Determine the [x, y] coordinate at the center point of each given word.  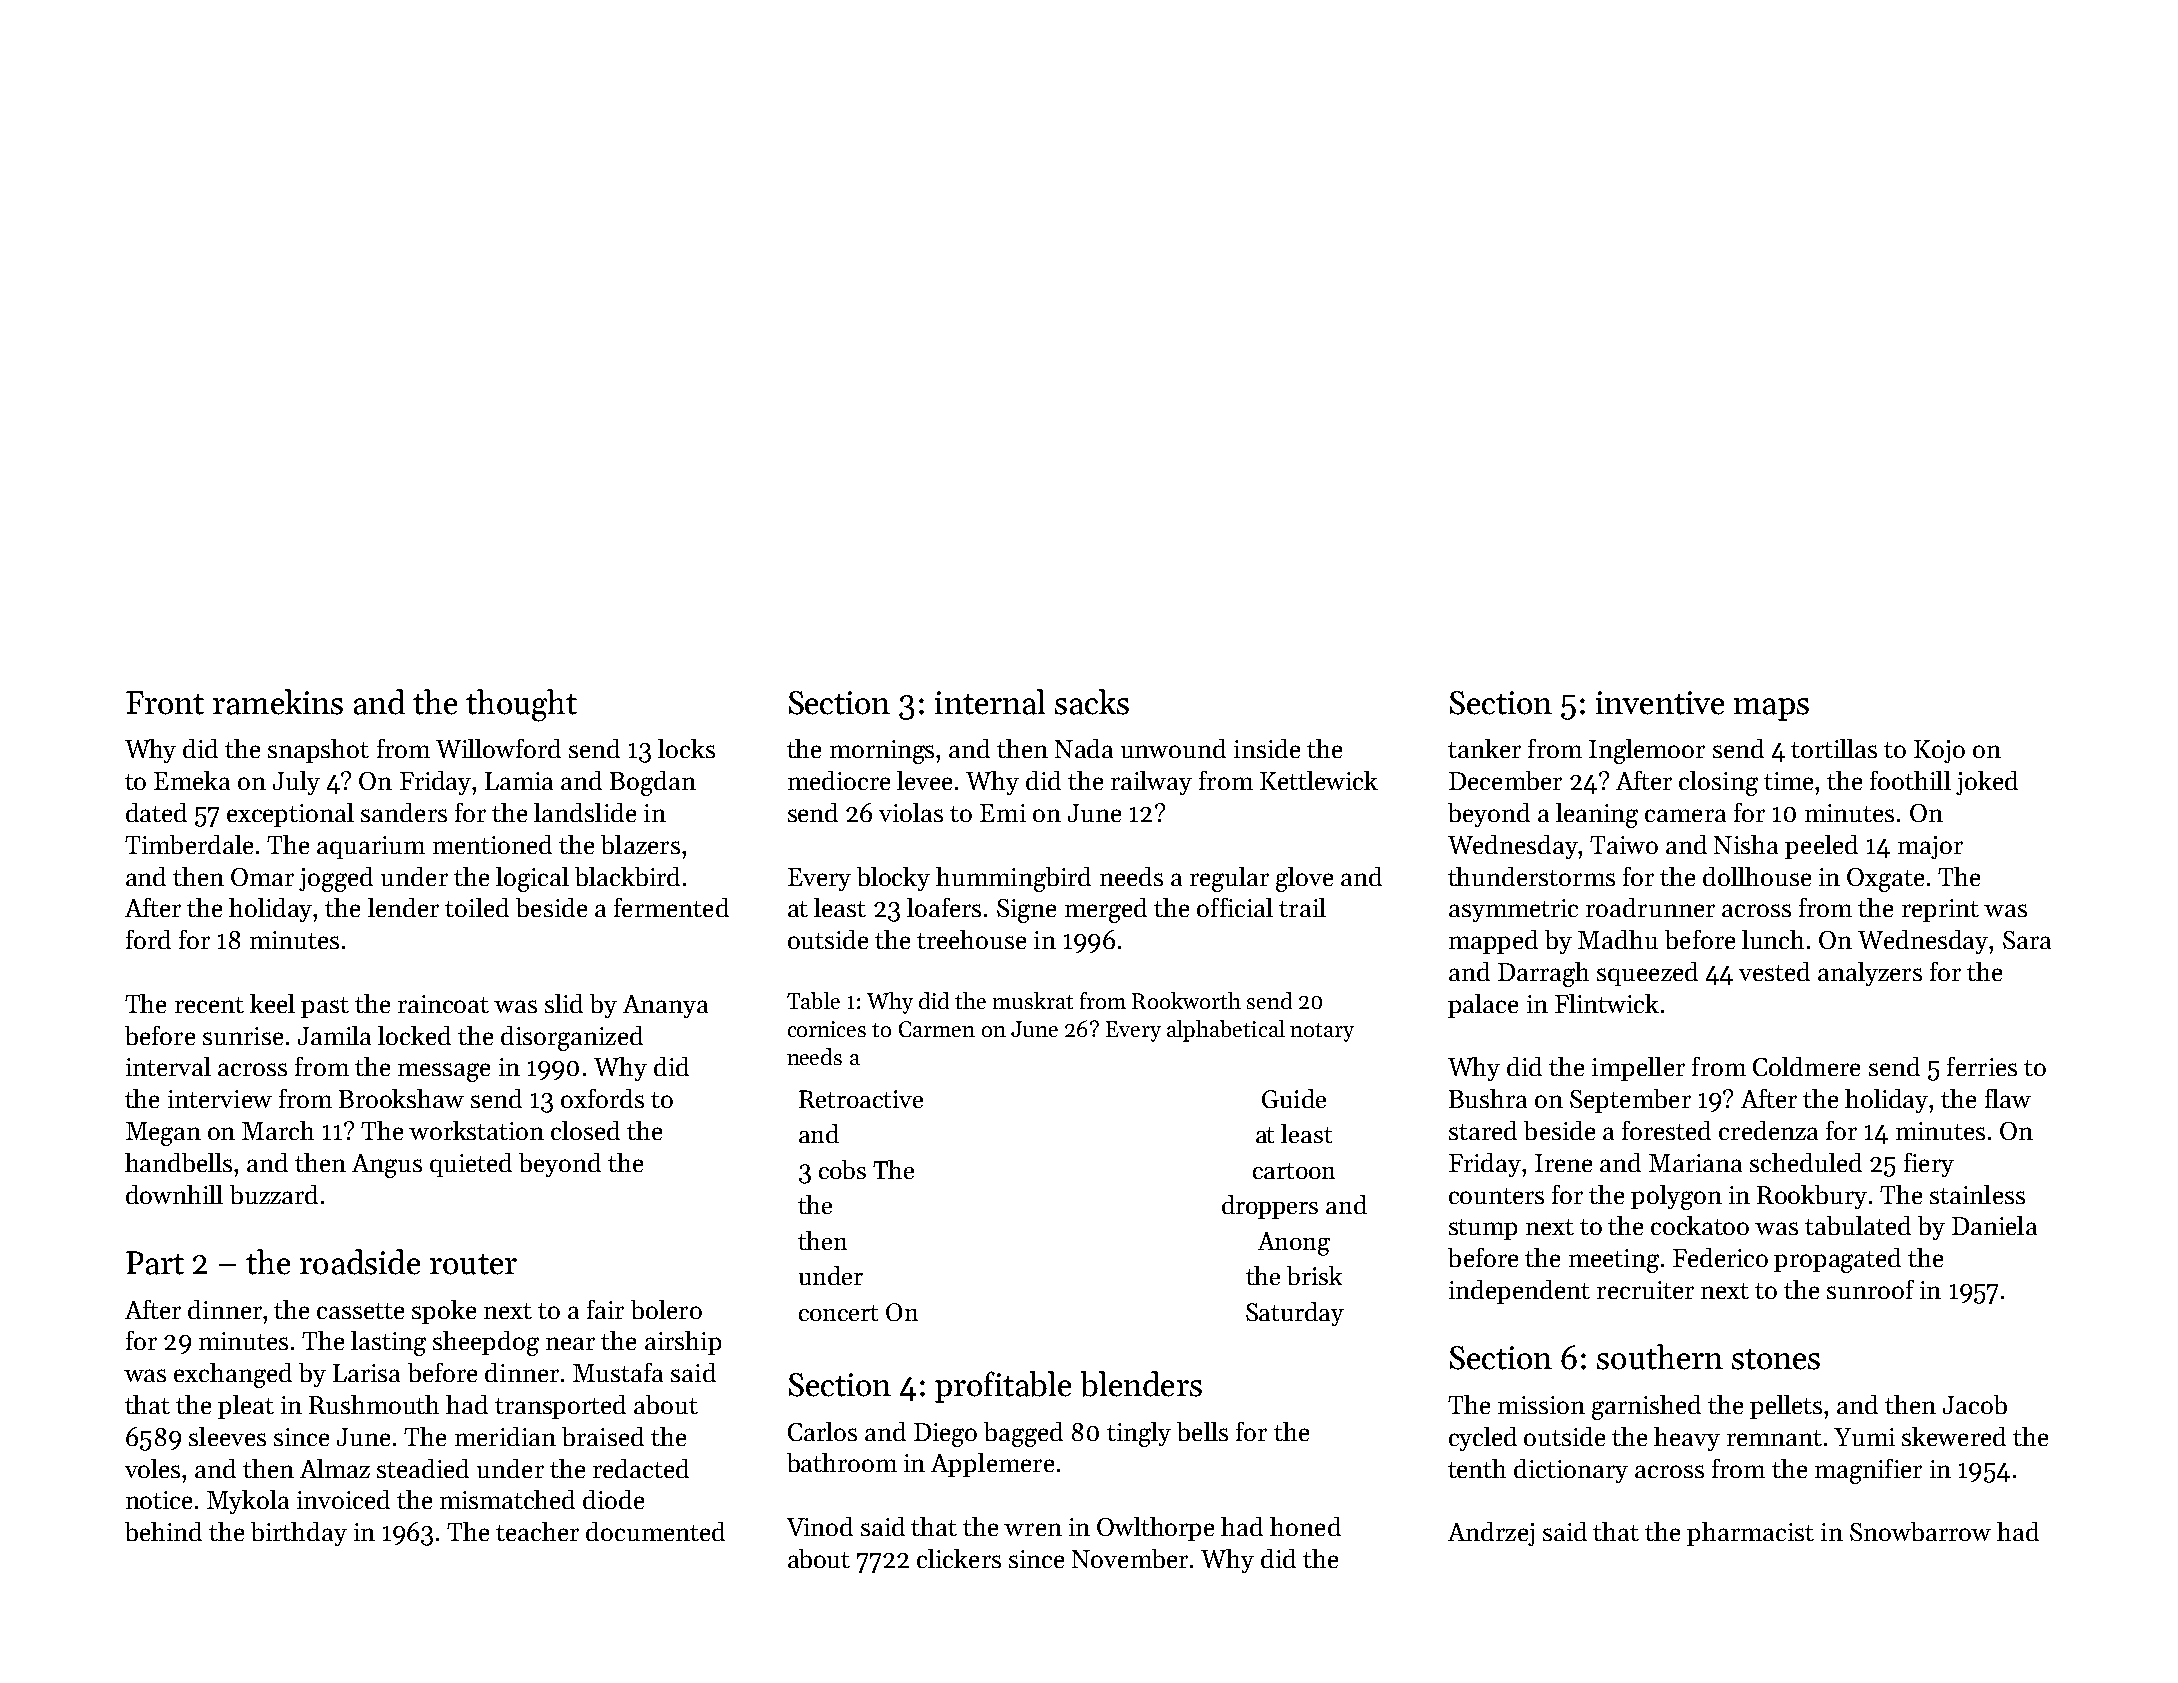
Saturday [1295, 1314]
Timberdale [189, 844]
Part [155, 1263]
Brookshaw [401, 1098]
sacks [1092, 702]
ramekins [278, 702]
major [1930, 847]
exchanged [233, 1375]
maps [1771, 709]
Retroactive [861, 1099]
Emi [1003, 813]
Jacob [1975, 1404]
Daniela [1994, 1225]
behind [163, 1531]
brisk [1314, 1275]
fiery [1929, 1165]
